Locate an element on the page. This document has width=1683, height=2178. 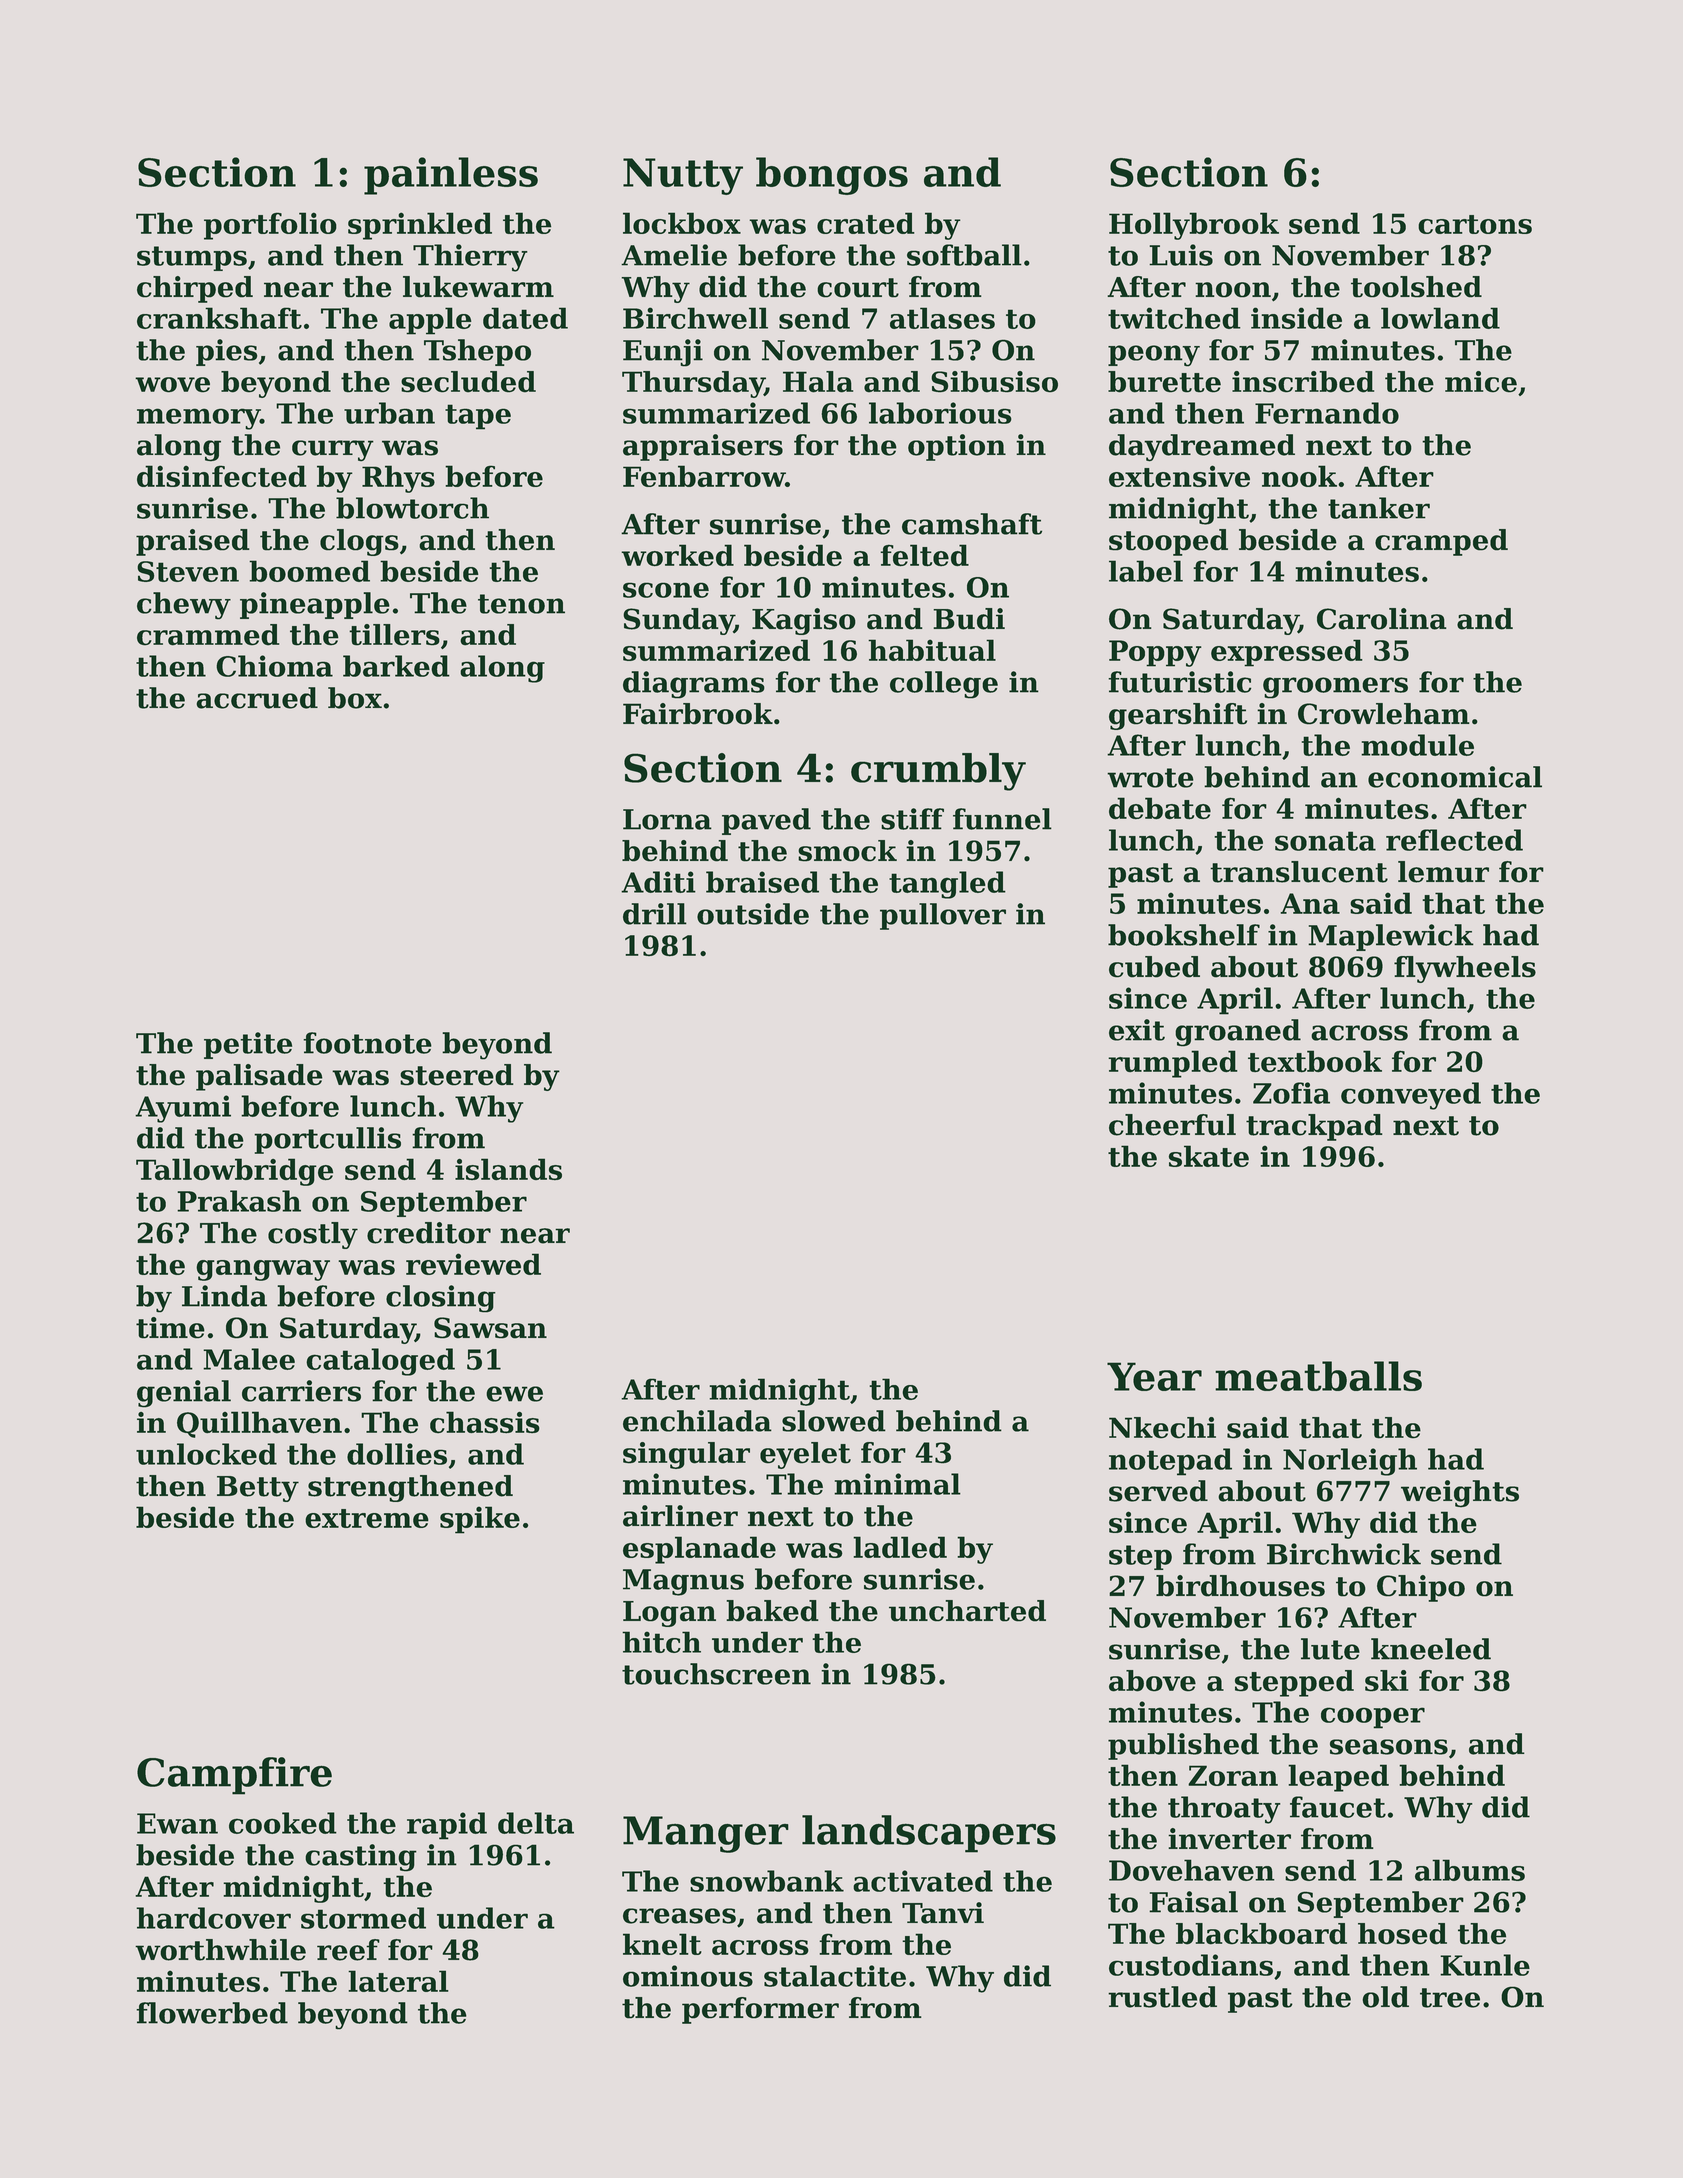
portfolio is located at coordinates (270, 226).
